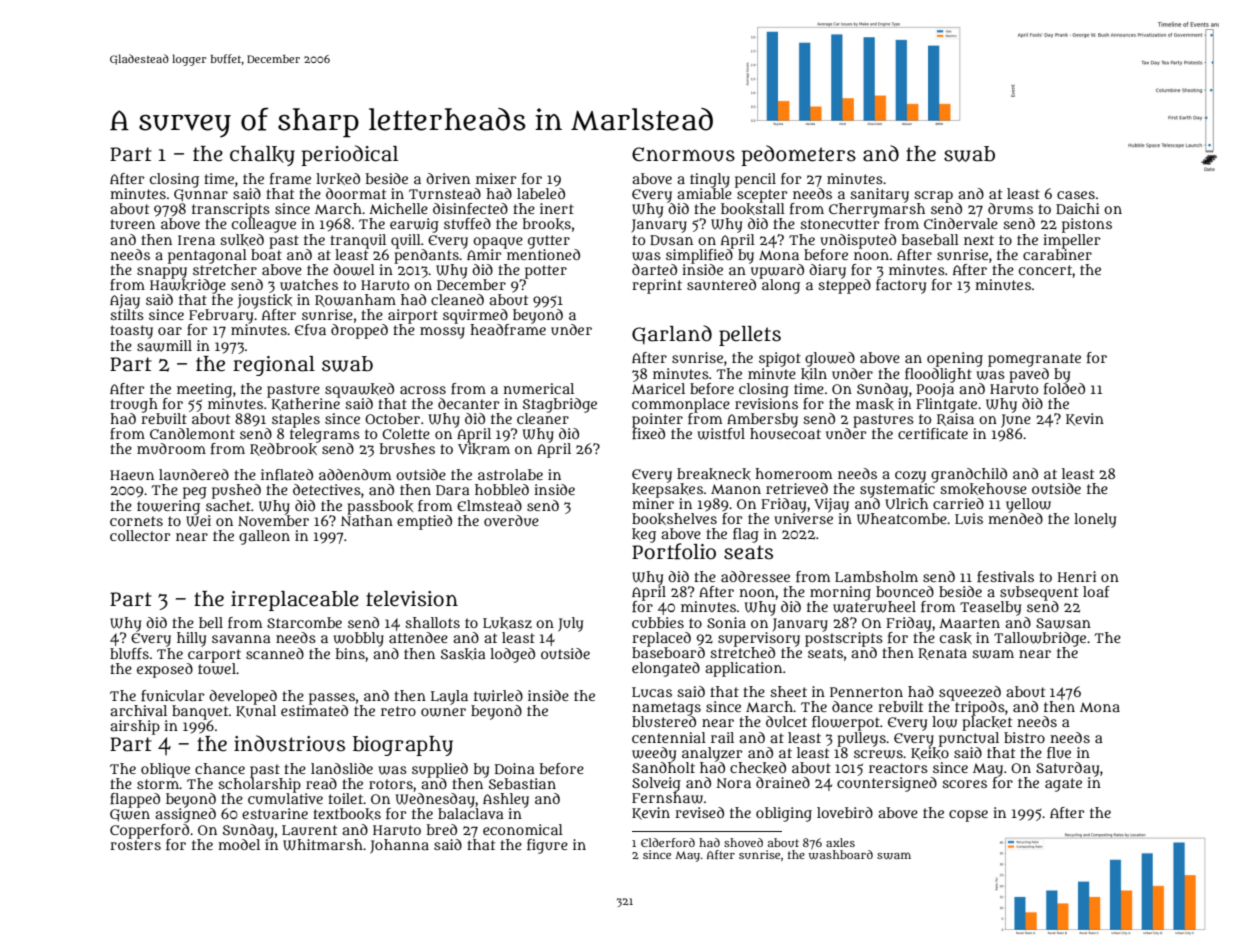 The image size is (1233, 952). I want to click on washboard, so click(841, 855).
